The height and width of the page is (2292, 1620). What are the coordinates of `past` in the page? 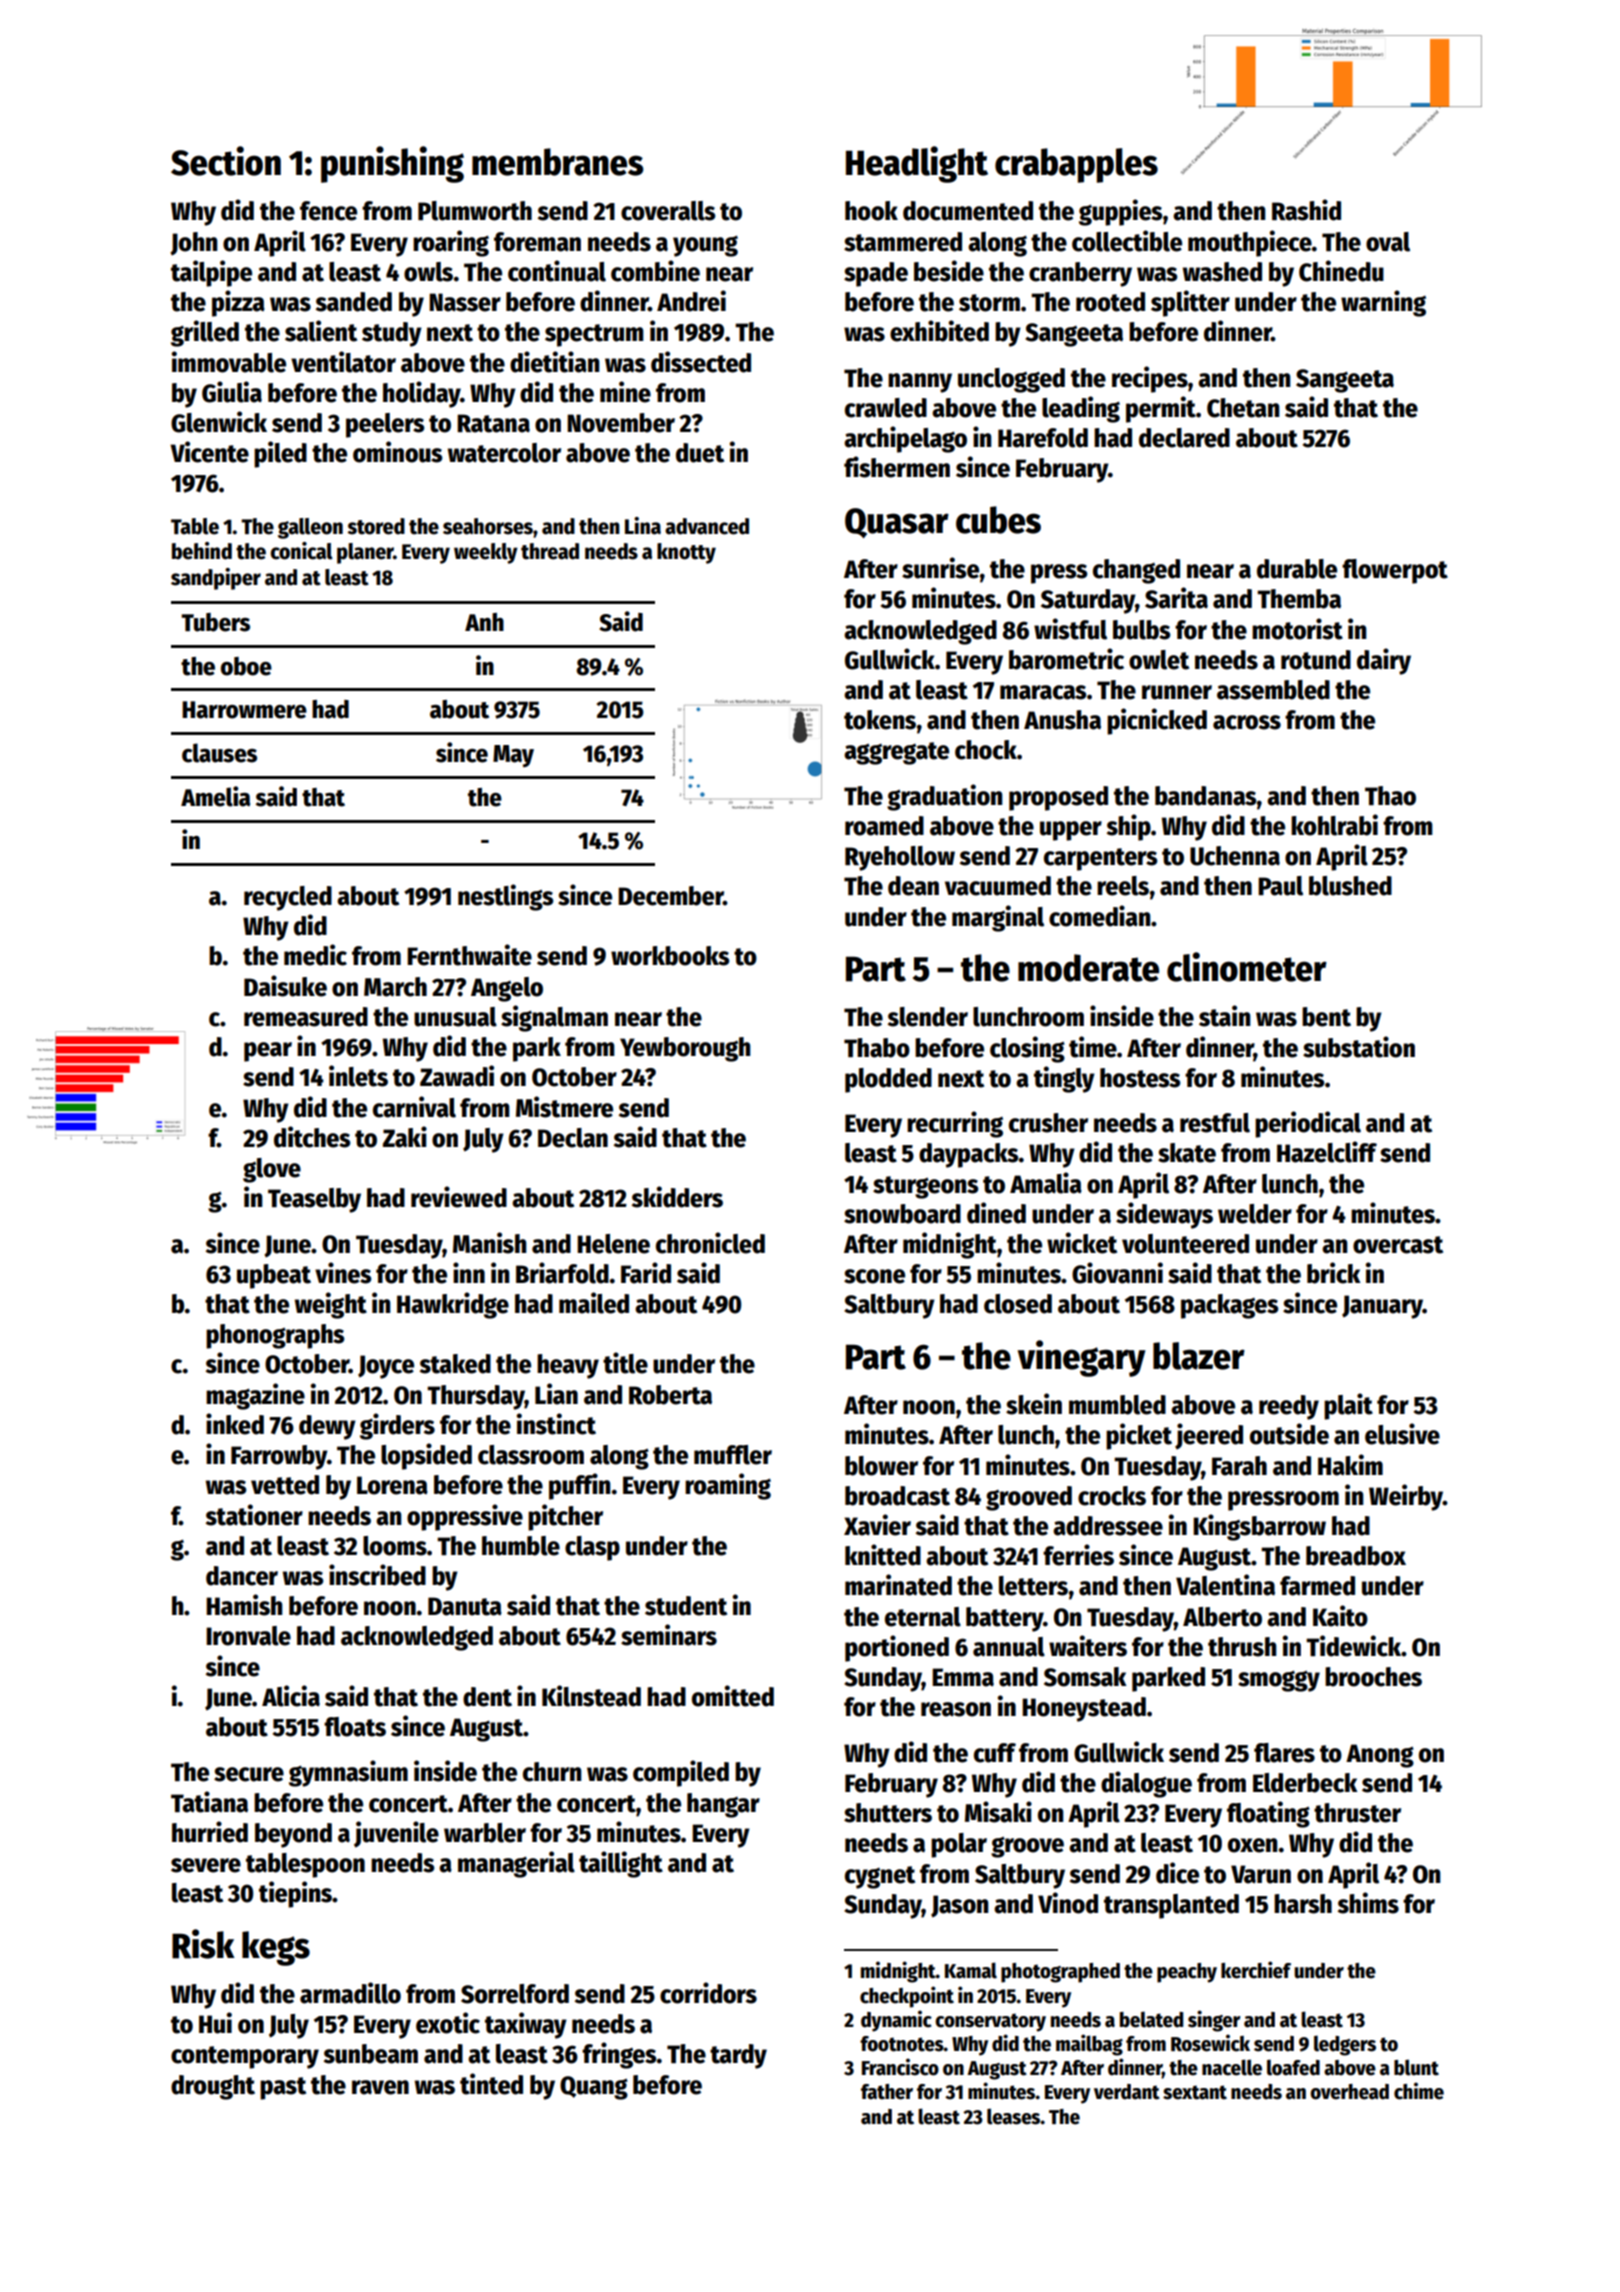 It's located at (283, 2088).
